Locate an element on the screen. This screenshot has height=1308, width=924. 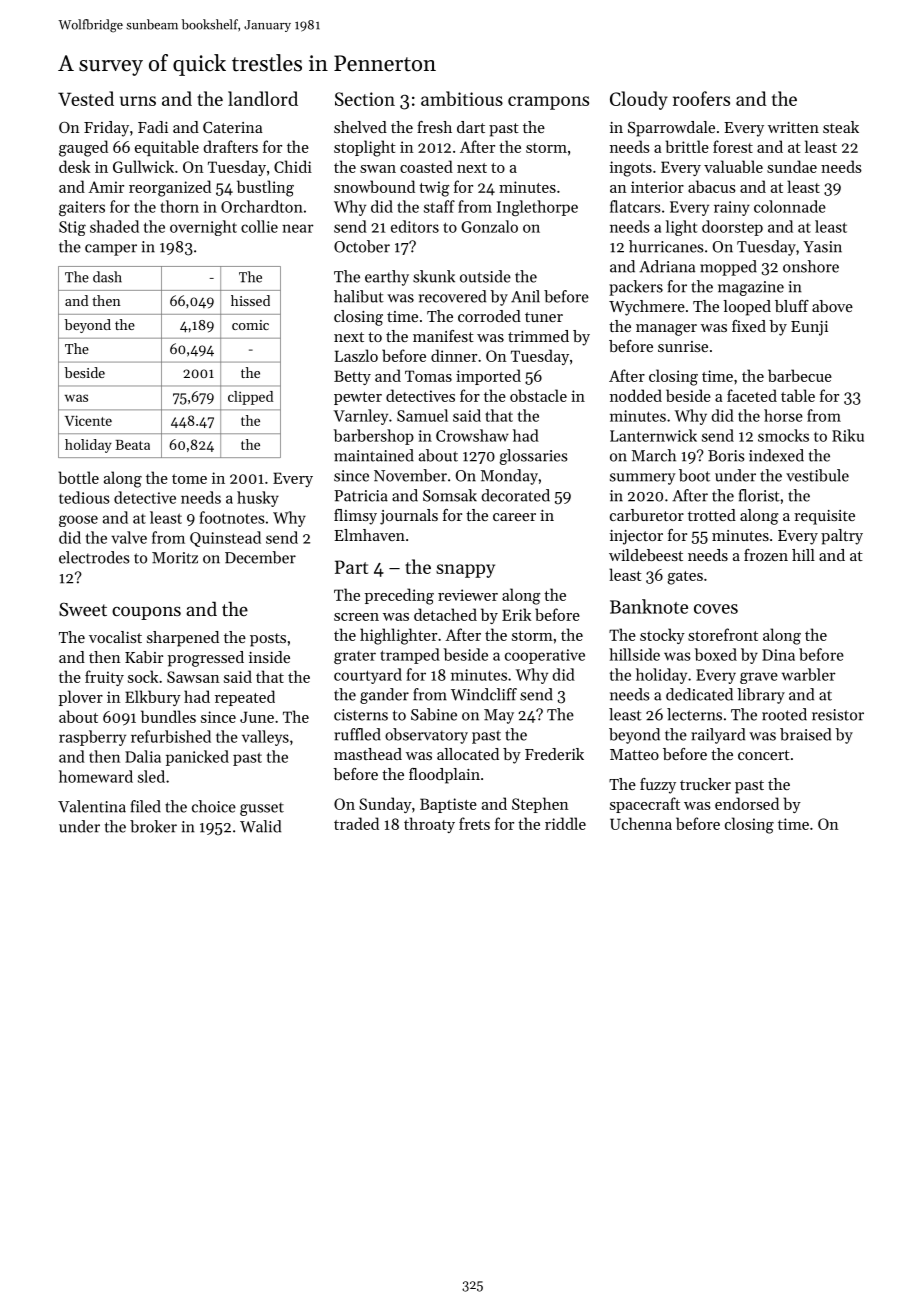
dash is located at coordinates (107, 277).
